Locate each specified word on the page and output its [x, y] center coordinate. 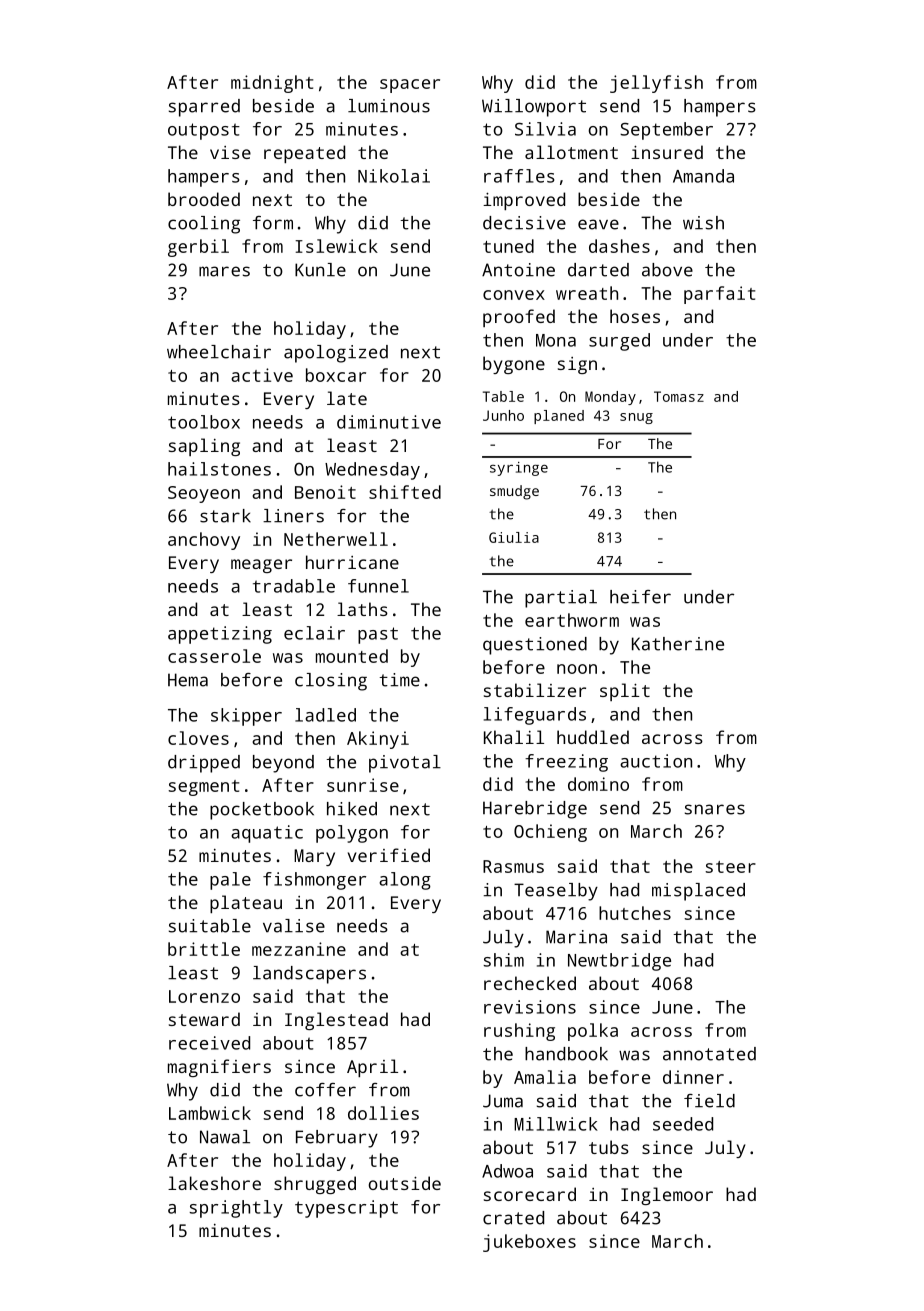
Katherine [678, 644]
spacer [410, 86]
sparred [204, 108]
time [400, 680]
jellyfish [656, 84]
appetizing [220, 635]
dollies [383, 1113]
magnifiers [219, 1068]
